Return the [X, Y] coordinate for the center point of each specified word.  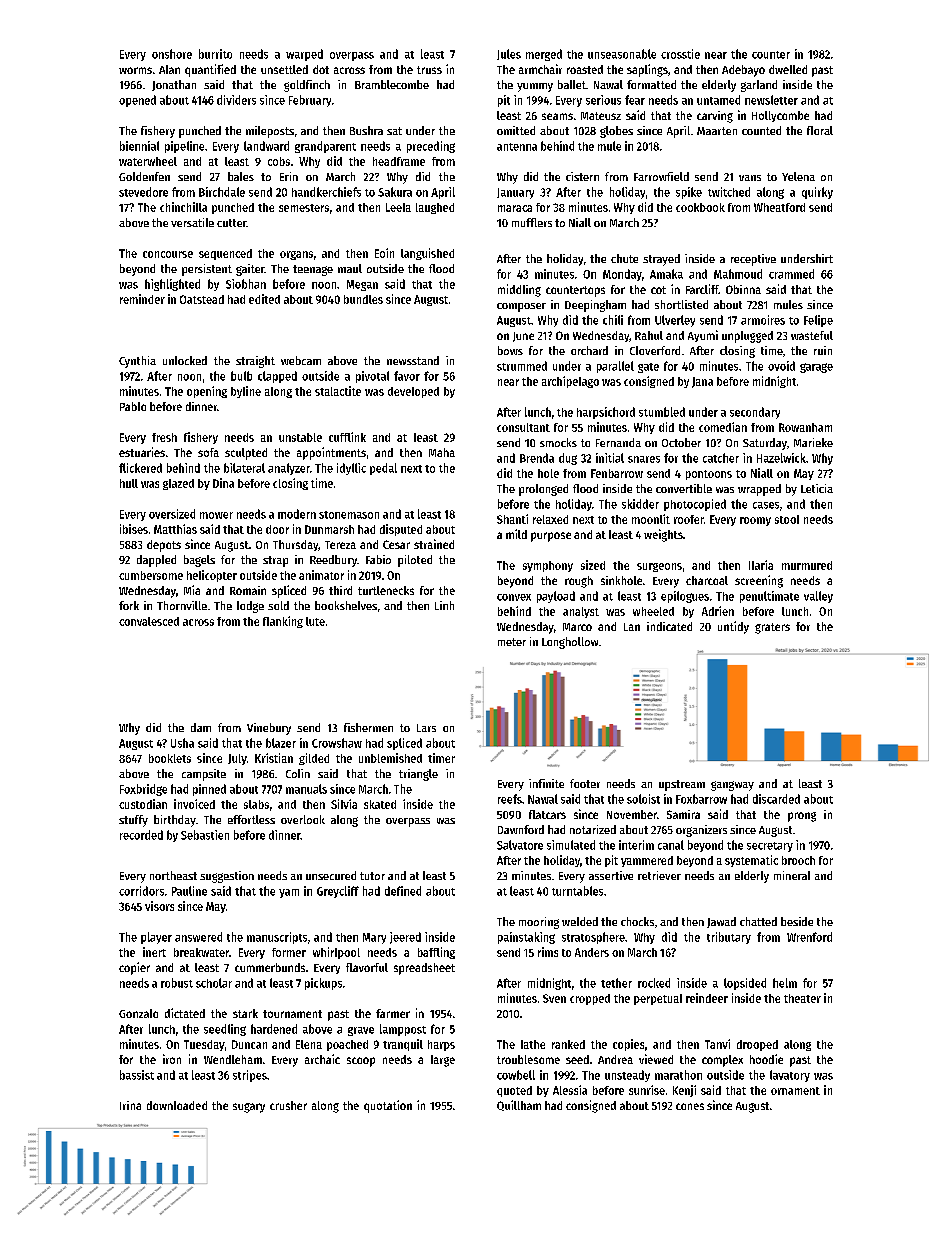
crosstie [680, 54]
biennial [139, 146]
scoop [361, 1062]
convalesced [149, 621]
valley [818, 597]
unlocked [185, 360]
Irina [130, 1105]
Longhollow [570, 643]
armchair [540, 69]
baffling [436, 953]
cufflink [347, 437]
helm [785, 983]
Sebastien [205, 835]
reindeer [707, 998]
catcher [721, 458]
